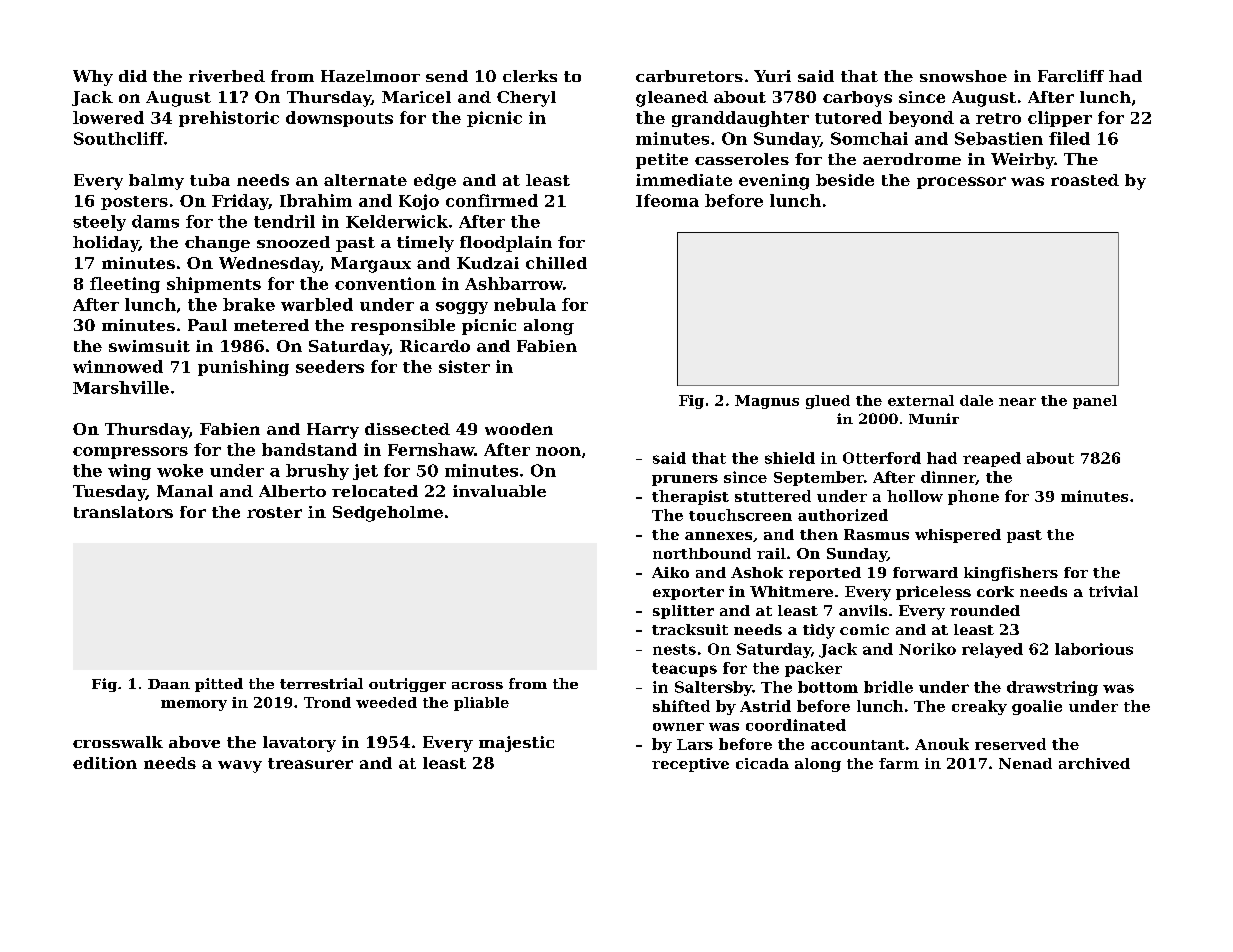 This document has width=1233, height=952. Describe the element at coordinates (217, 244) in the document. I see `change` at that location.
